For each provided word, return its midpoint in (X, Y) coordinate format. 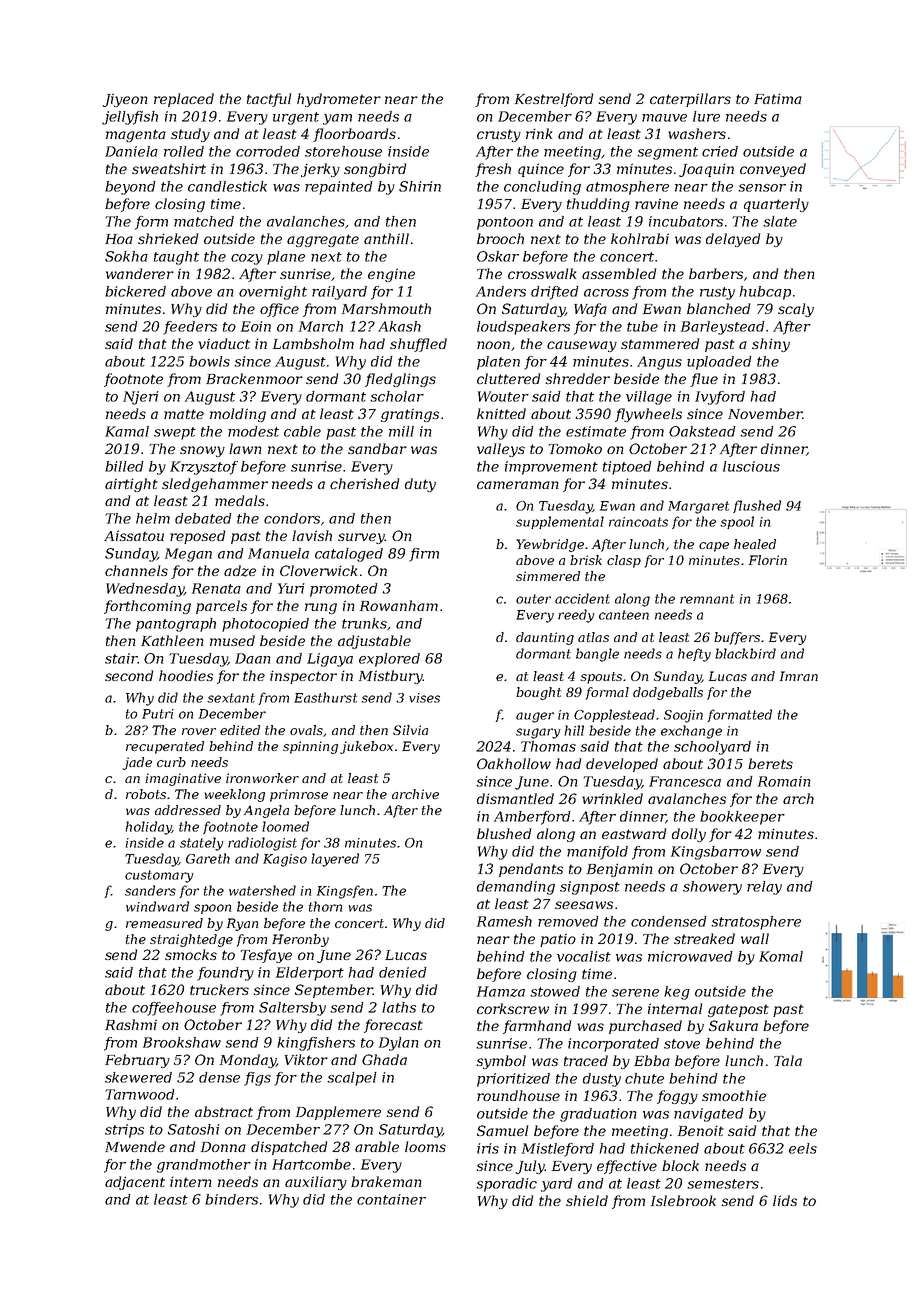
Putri (158, 714)
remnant (707, 599)
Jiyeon (125, 100)
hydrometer (339, 100)
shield (587, 1200)
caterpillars (690, 100)
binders (231, 1199)
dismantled (515, 798)
